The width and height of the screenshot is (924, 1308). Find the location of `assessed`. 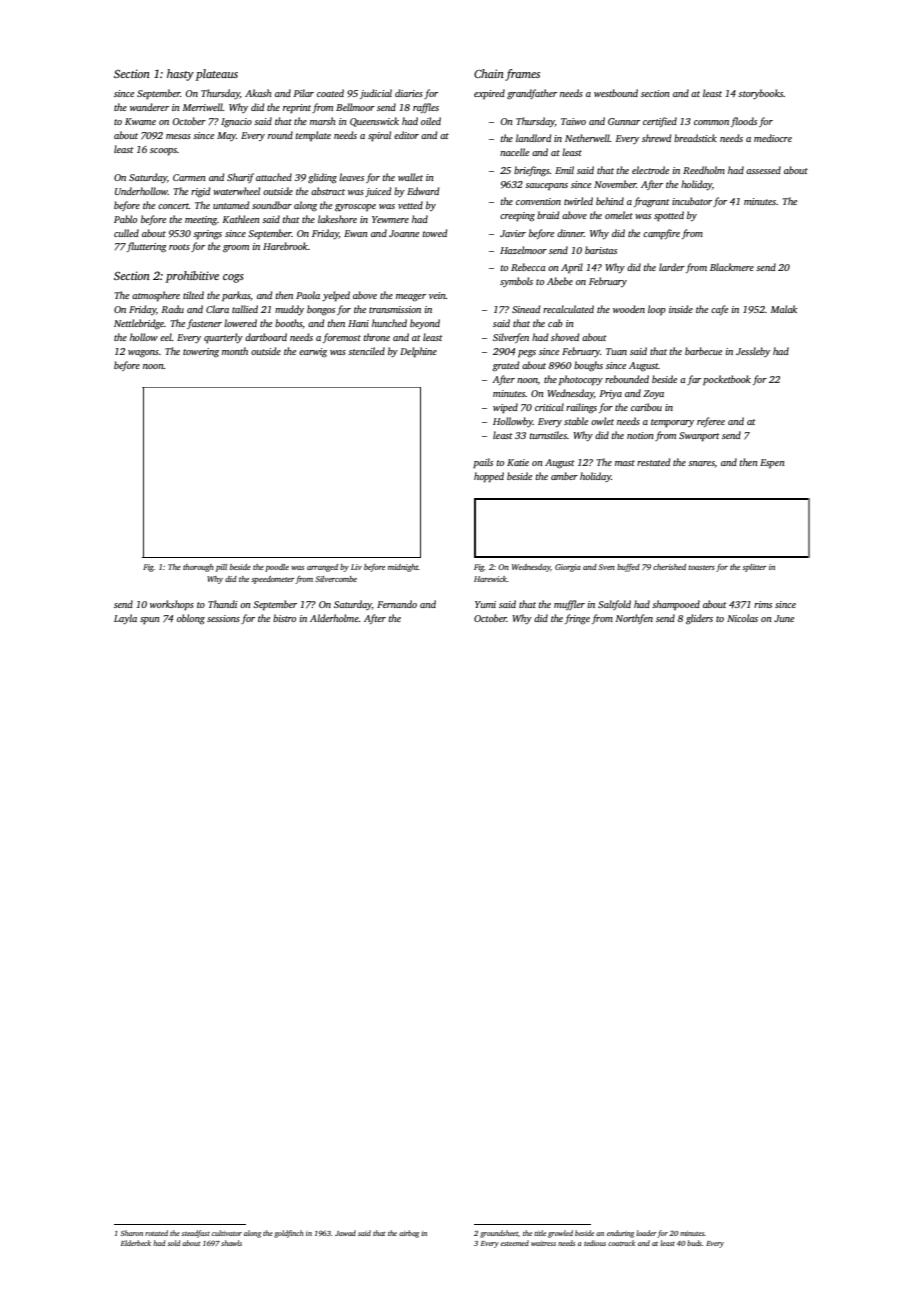

assessed is located at coordinates (763, 170).
